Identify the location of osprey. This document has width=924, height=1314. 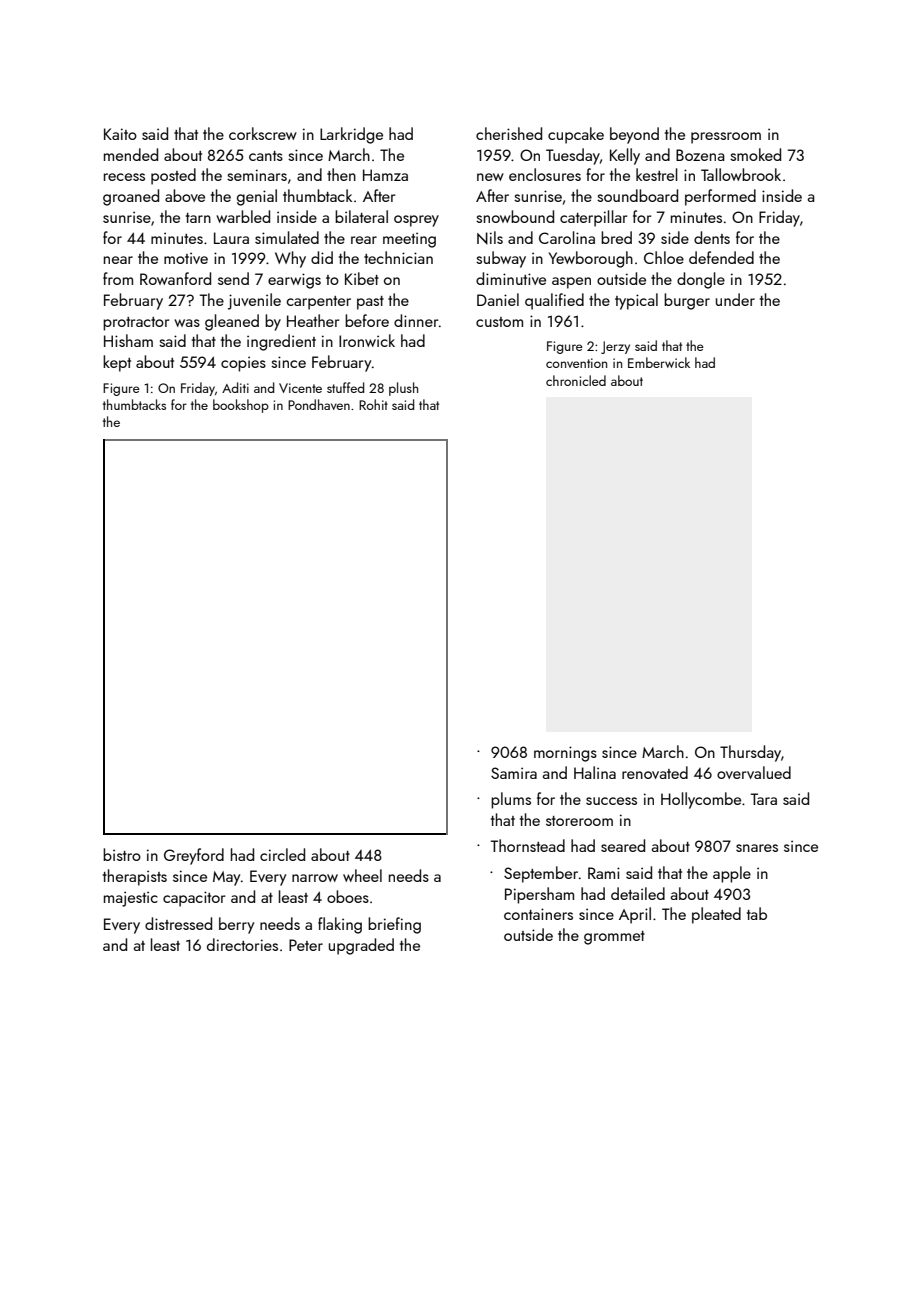
(416, 221).
